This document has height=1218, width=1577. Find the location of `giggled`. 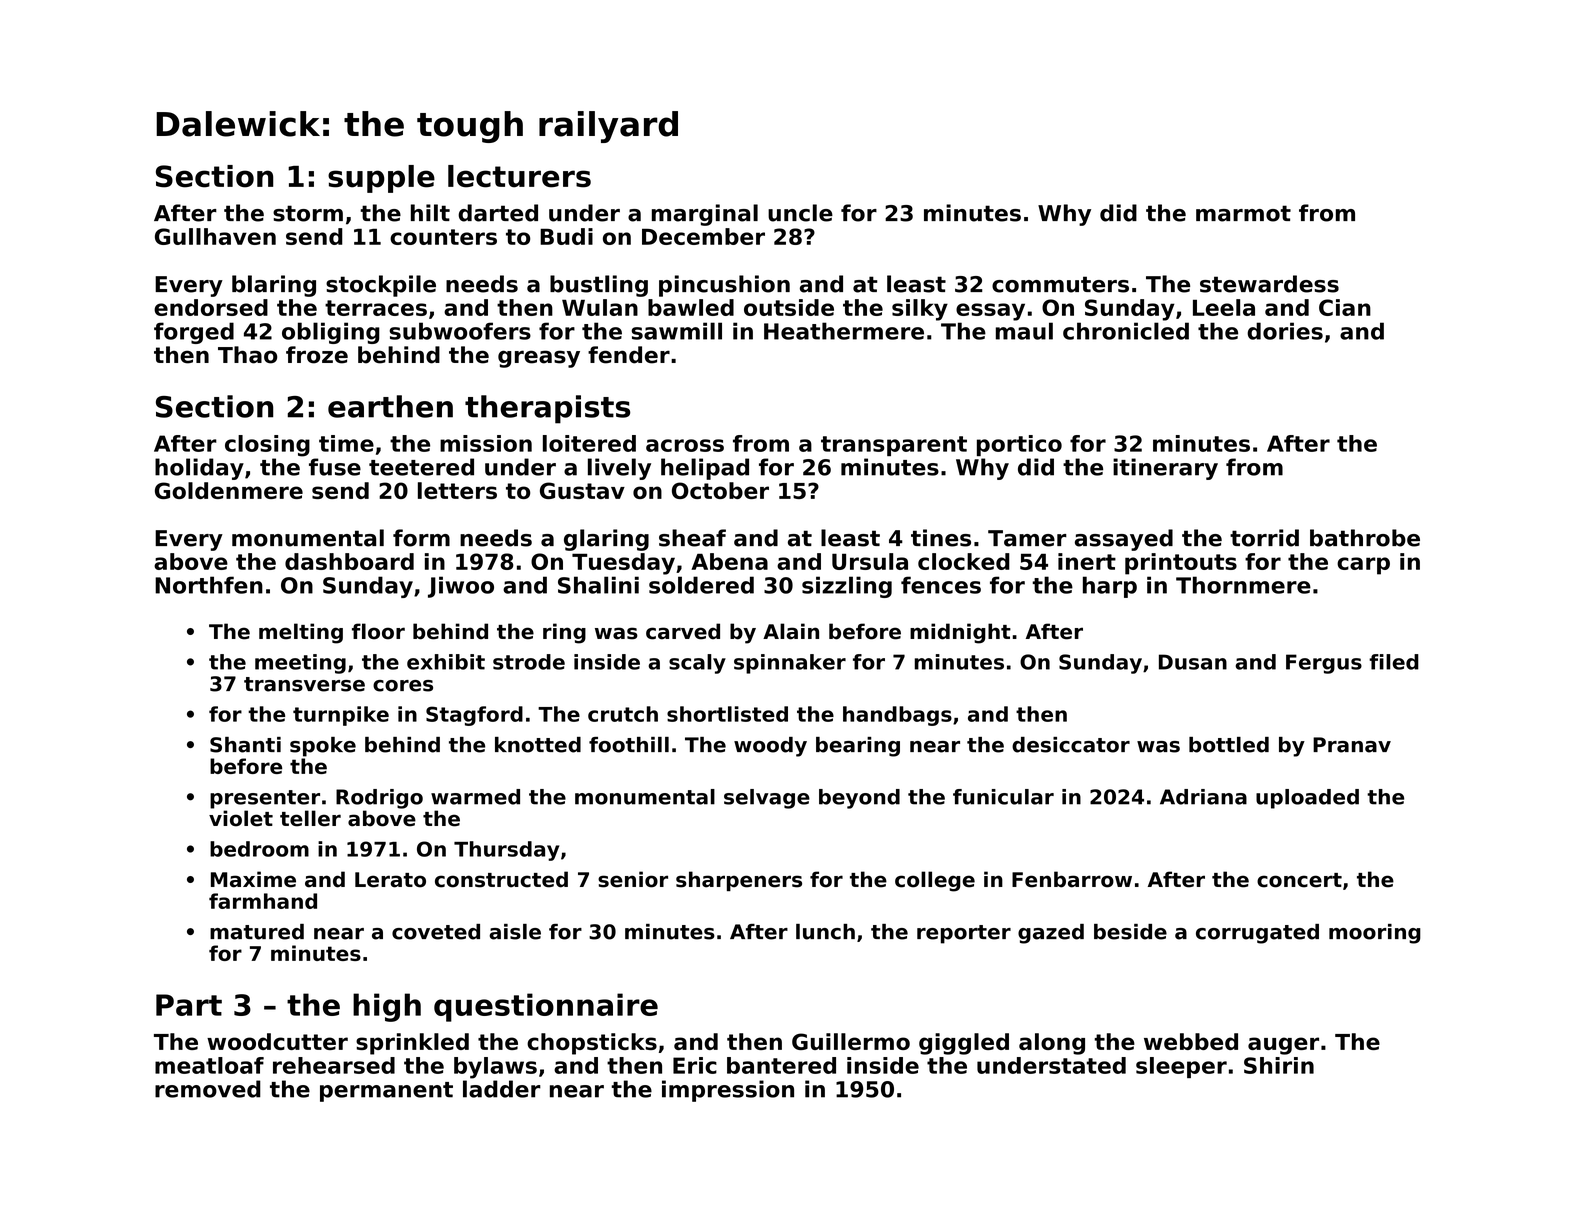

giggled is located at coordinates (964, 1044).
